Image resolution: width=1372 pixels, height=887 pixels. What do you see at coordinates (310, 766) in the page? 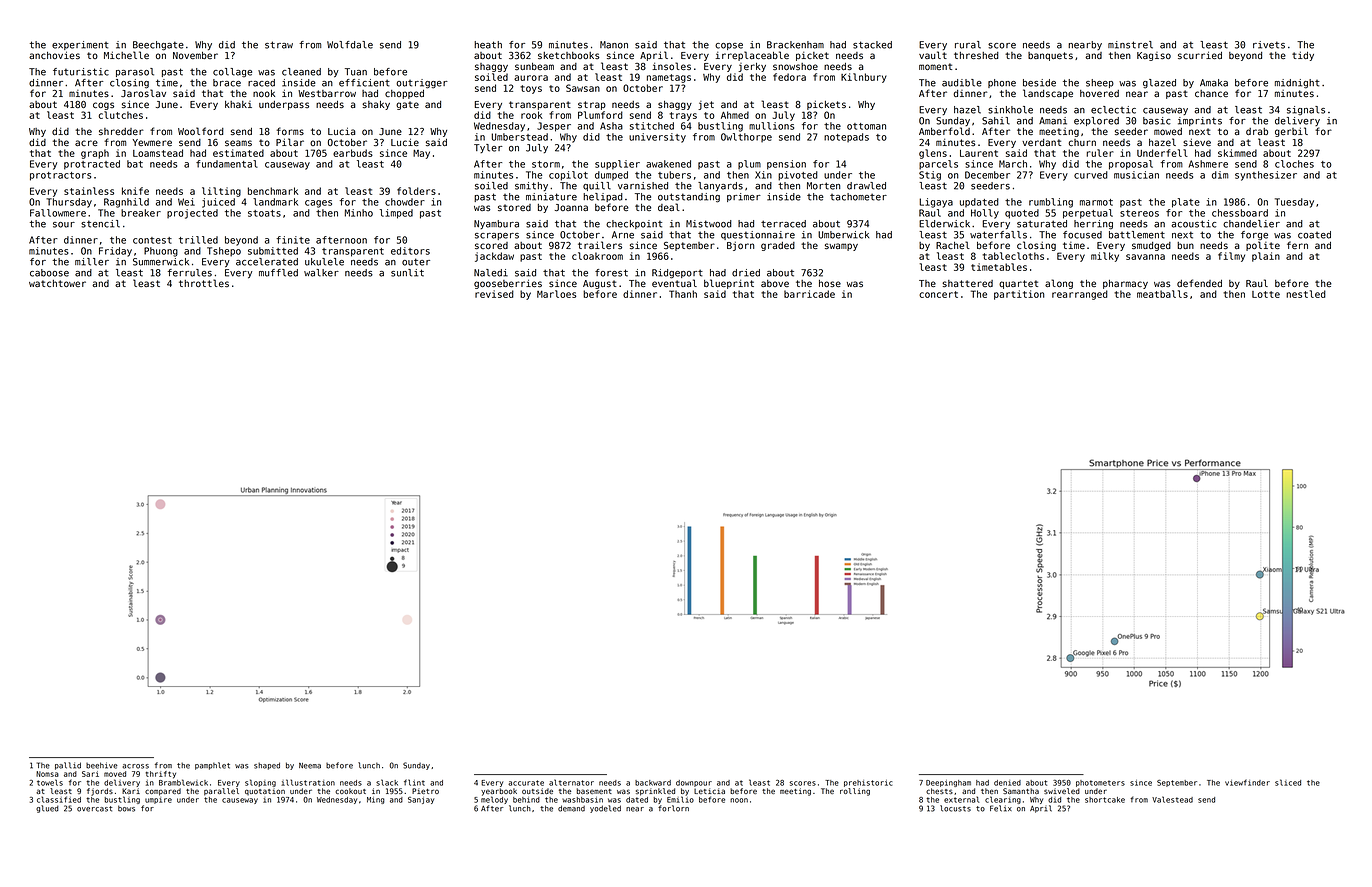
I see `Neema` at bounding box center [310, 766].
